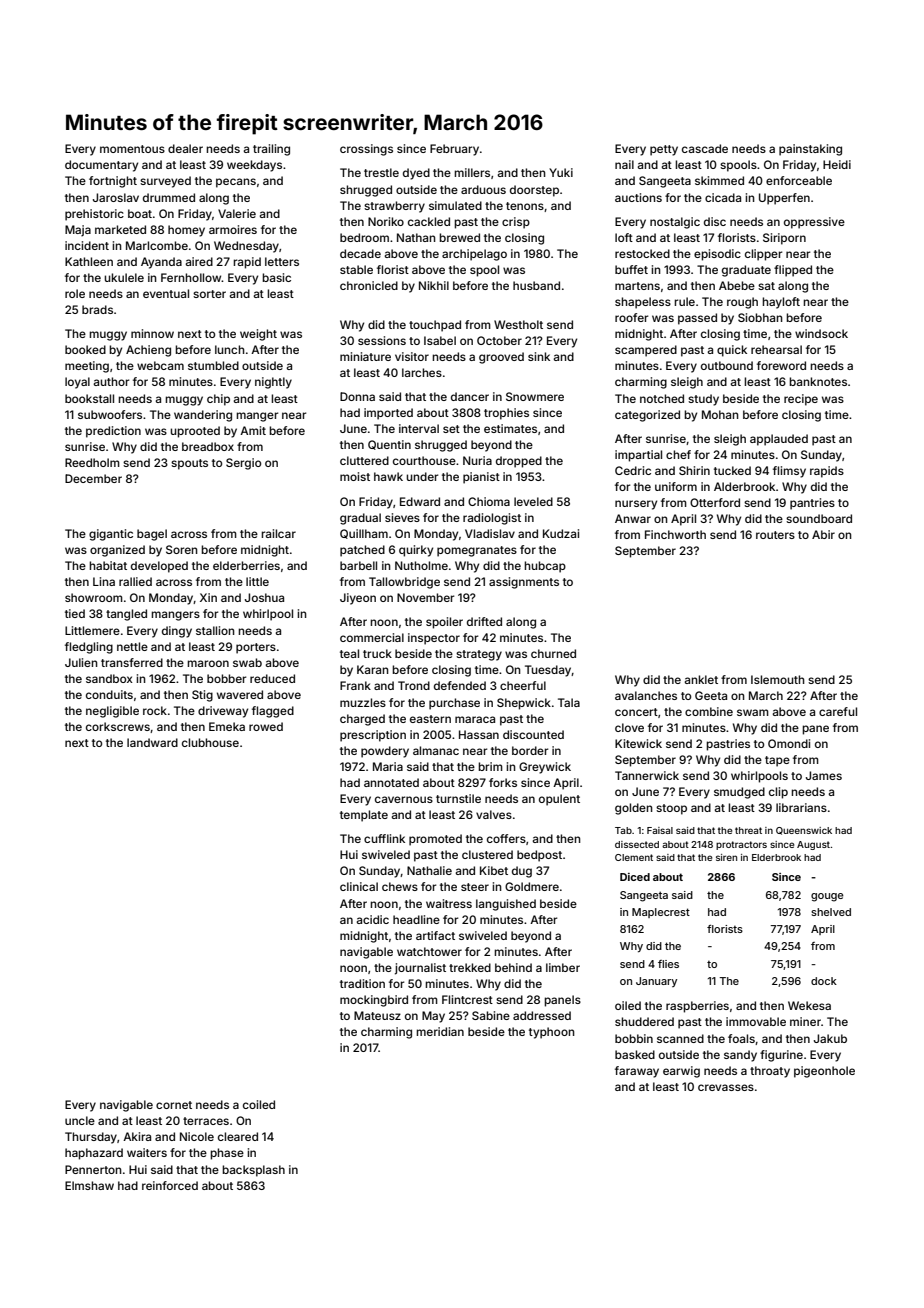 This screenshot has height=1308, width=924. What do you see at coordinates (664, 150) in the screenshot?
I see `petty` at bounding box center [664, 150].
